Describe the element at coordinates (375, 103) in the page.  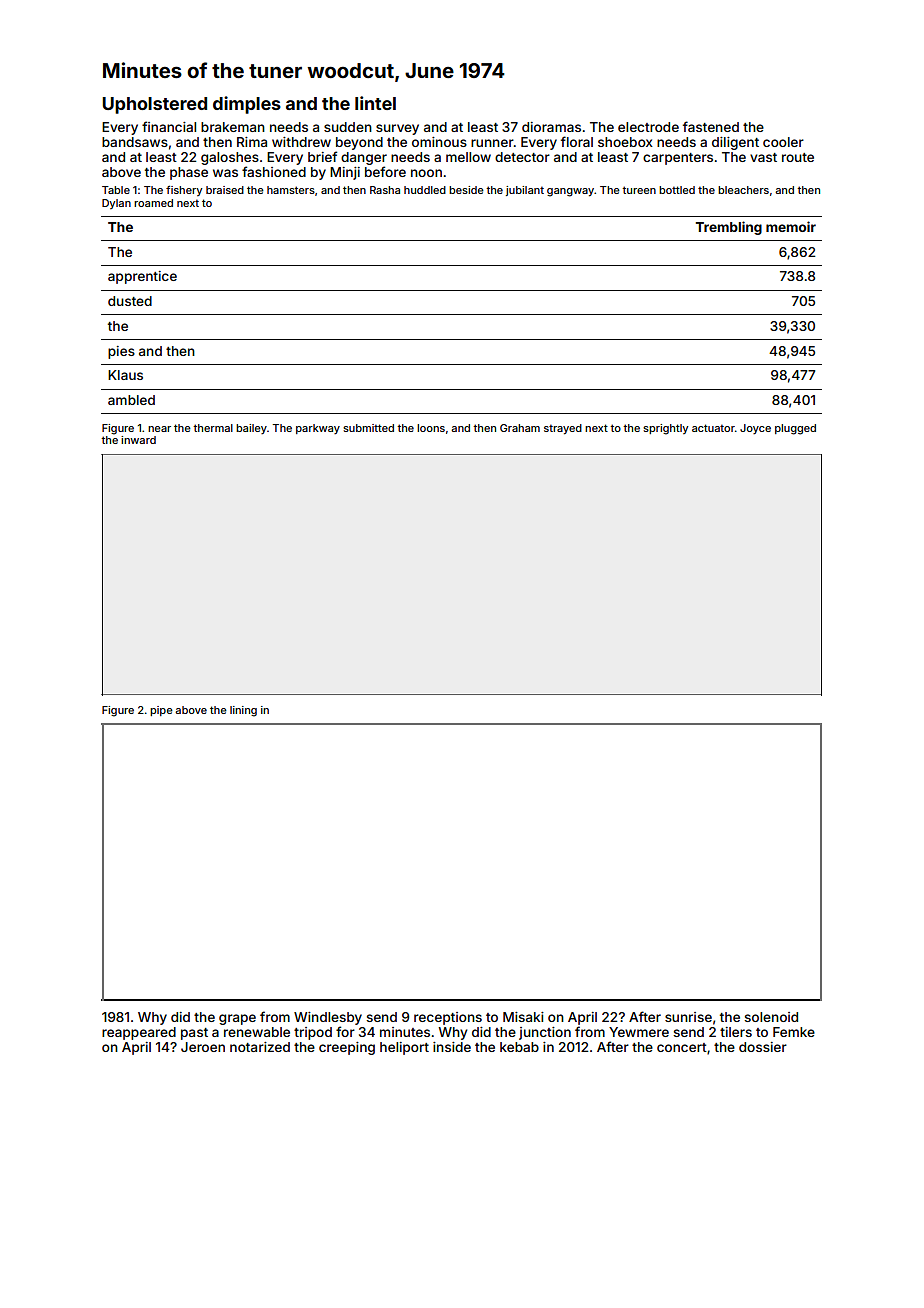
I see `lintel` at that location.
